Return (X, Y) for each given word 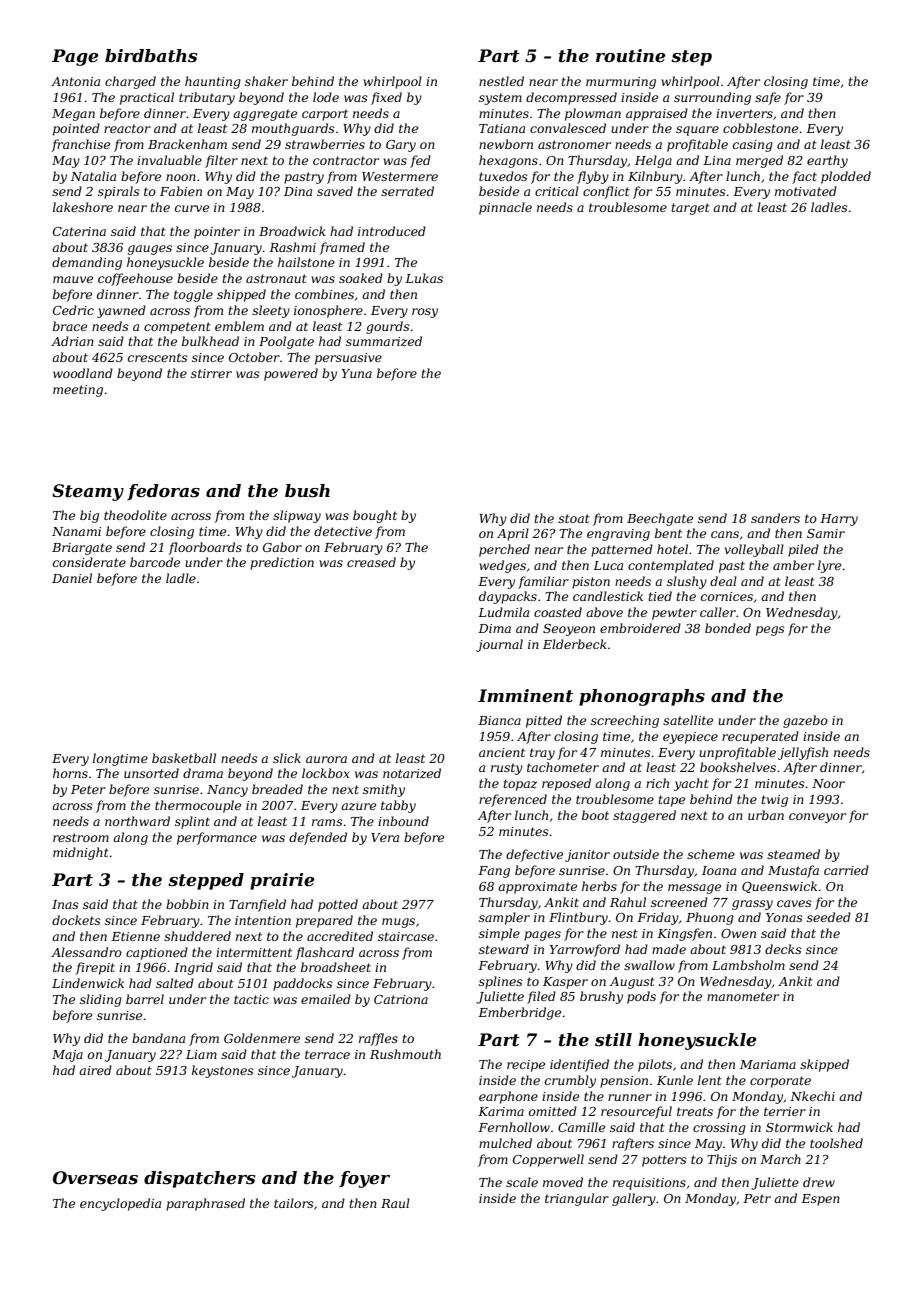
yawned (121, 311)
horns (70, 773)
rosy (425, 313)
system (500, 99)
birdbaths (151, 56)
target (690, 209)
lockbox (326, 773)
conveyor (817, 818)
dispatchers (199, 1179)
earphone (508, 1097)
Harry (839, 520)
